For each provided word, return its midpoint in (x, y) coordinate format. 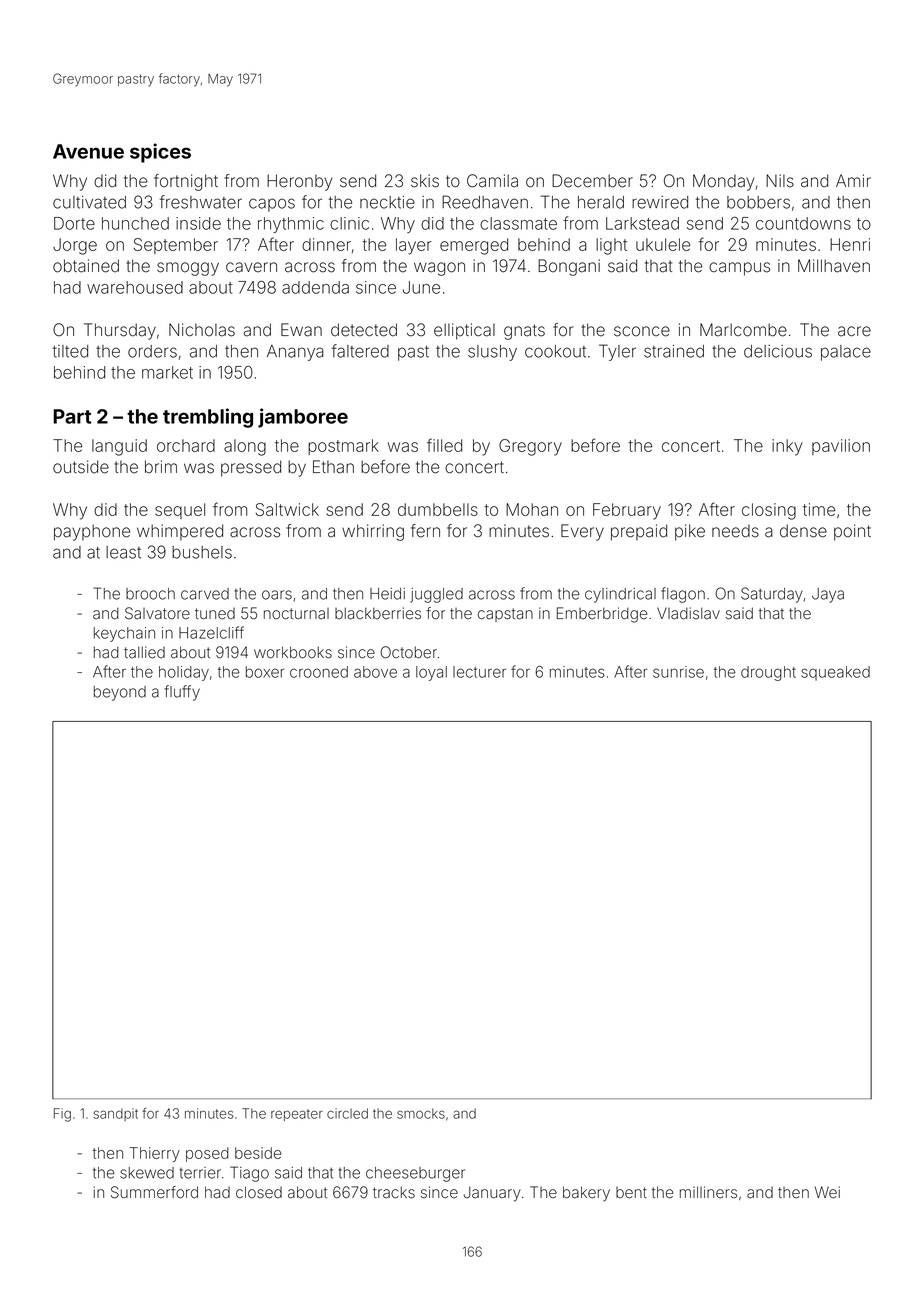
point (852, 532)
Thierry (155, 1154)
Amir (853, 180)
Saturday (772, 595)
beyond (120, 693)
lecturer (479, 672)
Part (72, 416)
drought (768, 673)
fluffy (182, 693)
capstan (505, 615)
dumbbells (438, 509)
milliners (708, 1192)
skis (425, 181)
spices (160, 153)
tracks (394, 1192)
